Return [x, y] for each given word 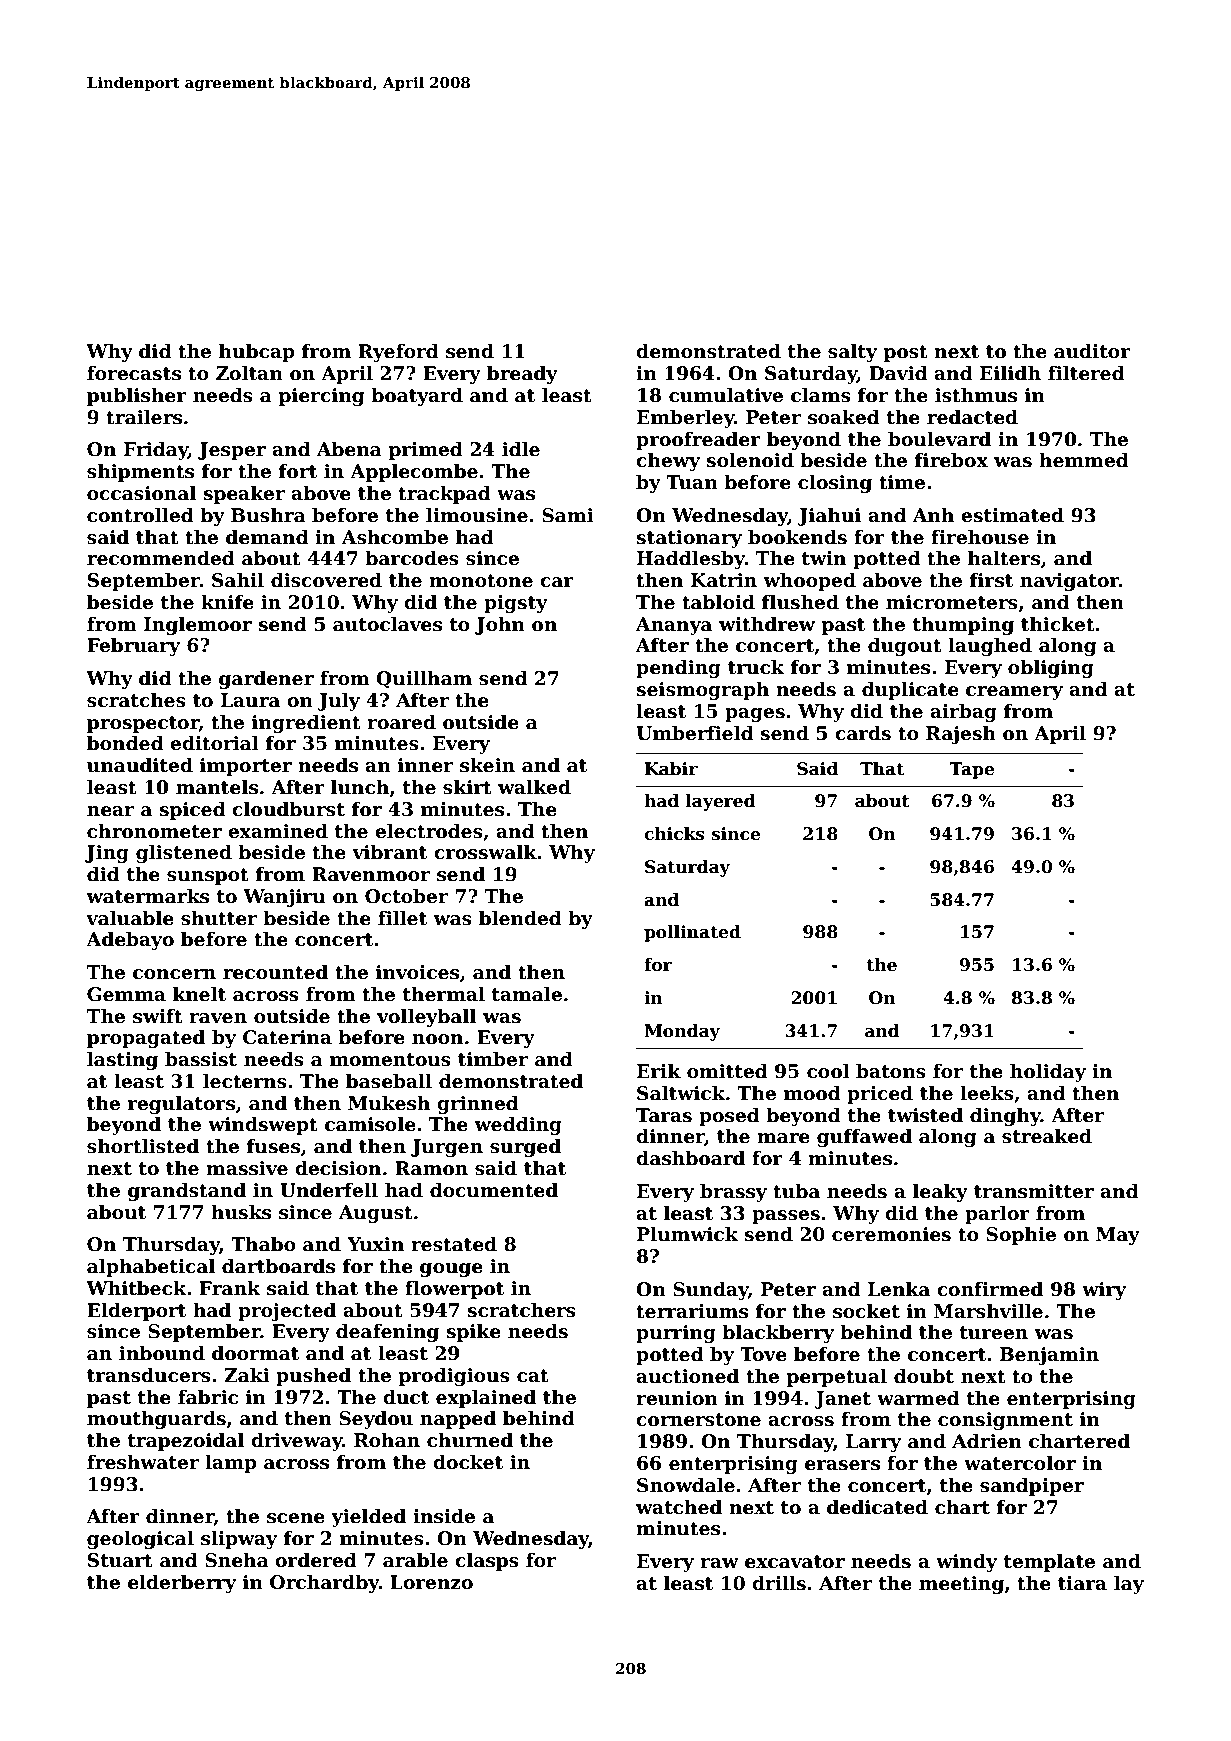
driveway [296, 1441]
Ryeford [398, 352]
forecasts [134, 373]
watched [679, 1507]
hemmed [1084, 460]
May [1118, 1236]
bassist [201, 1059]
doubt [924, 1376]
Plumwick [687, 1234]
